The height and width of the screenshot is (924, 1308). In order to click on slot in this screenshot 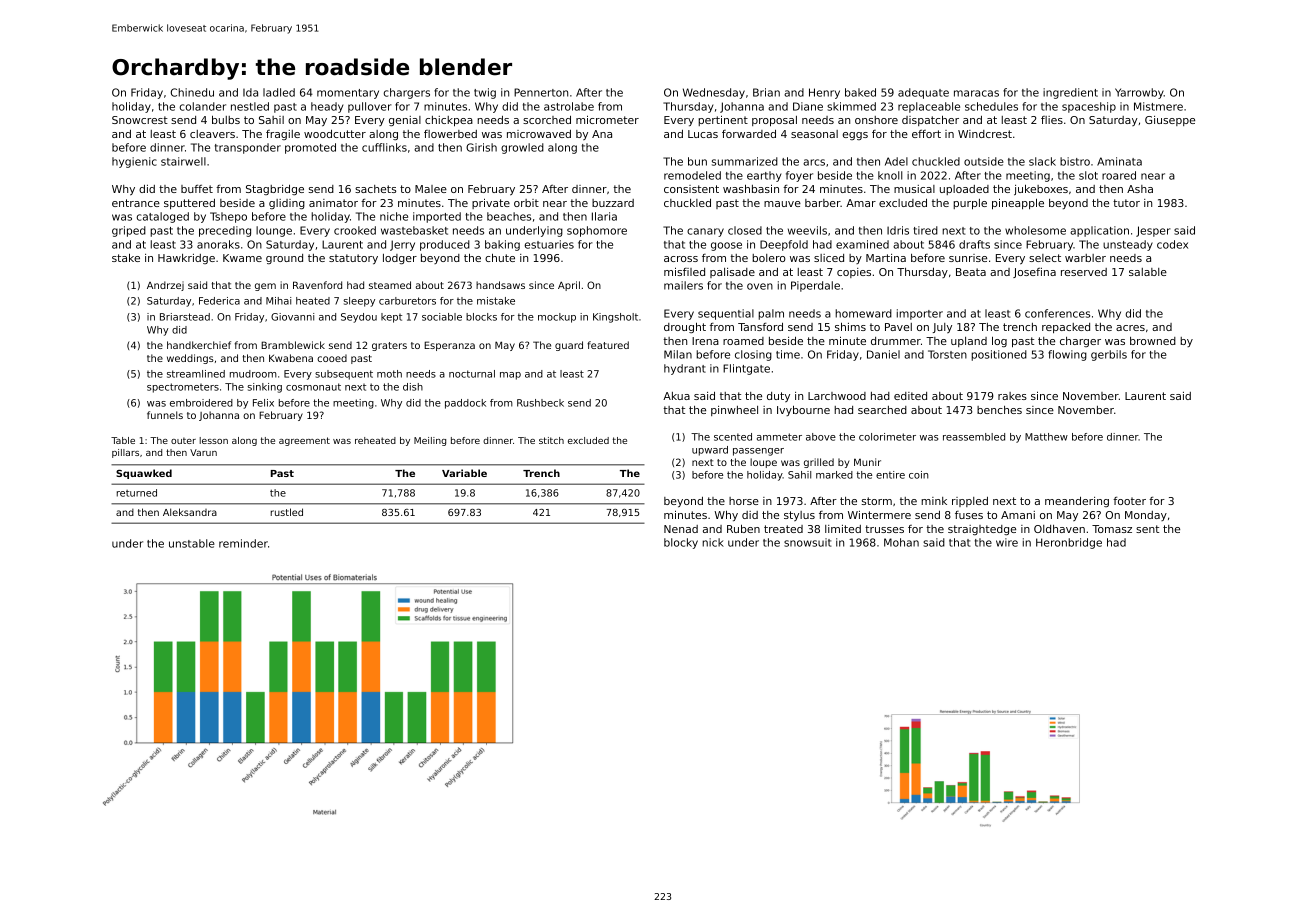, I will do `click(1088, 175)`.
